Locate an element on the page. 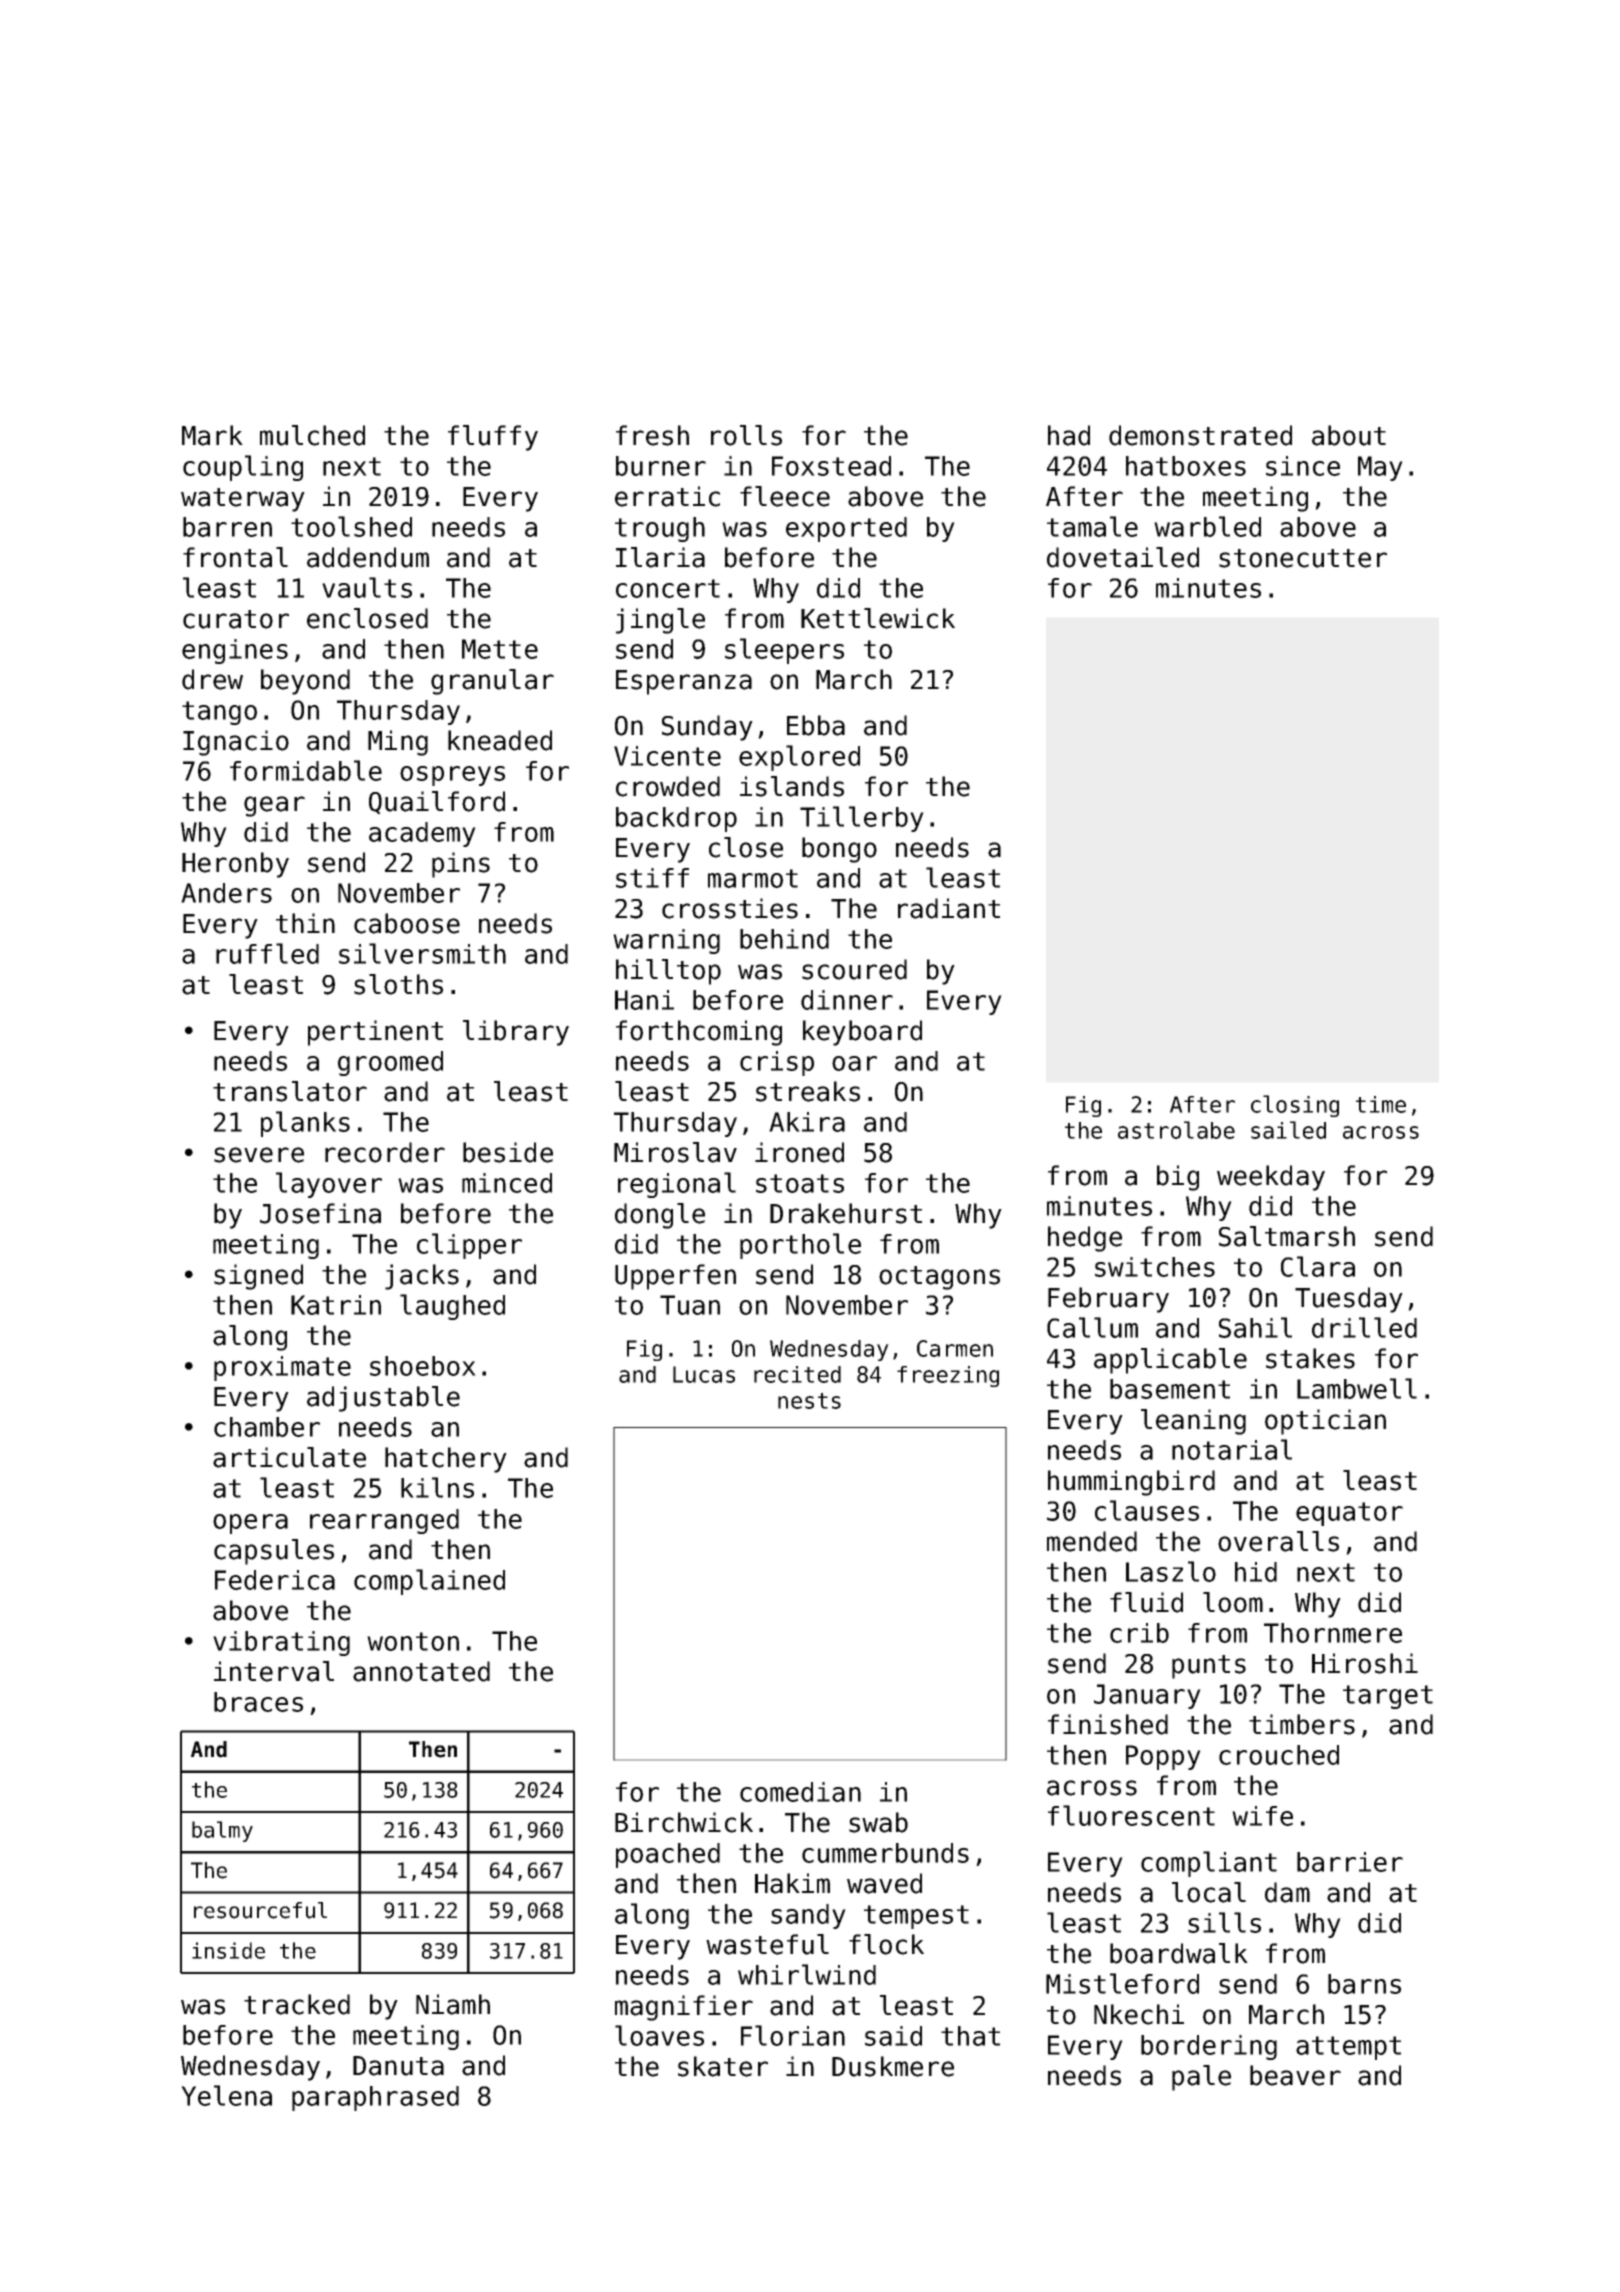 This image has width=1620, height=2292. Carmen is located at coordinates (955, 1348).
